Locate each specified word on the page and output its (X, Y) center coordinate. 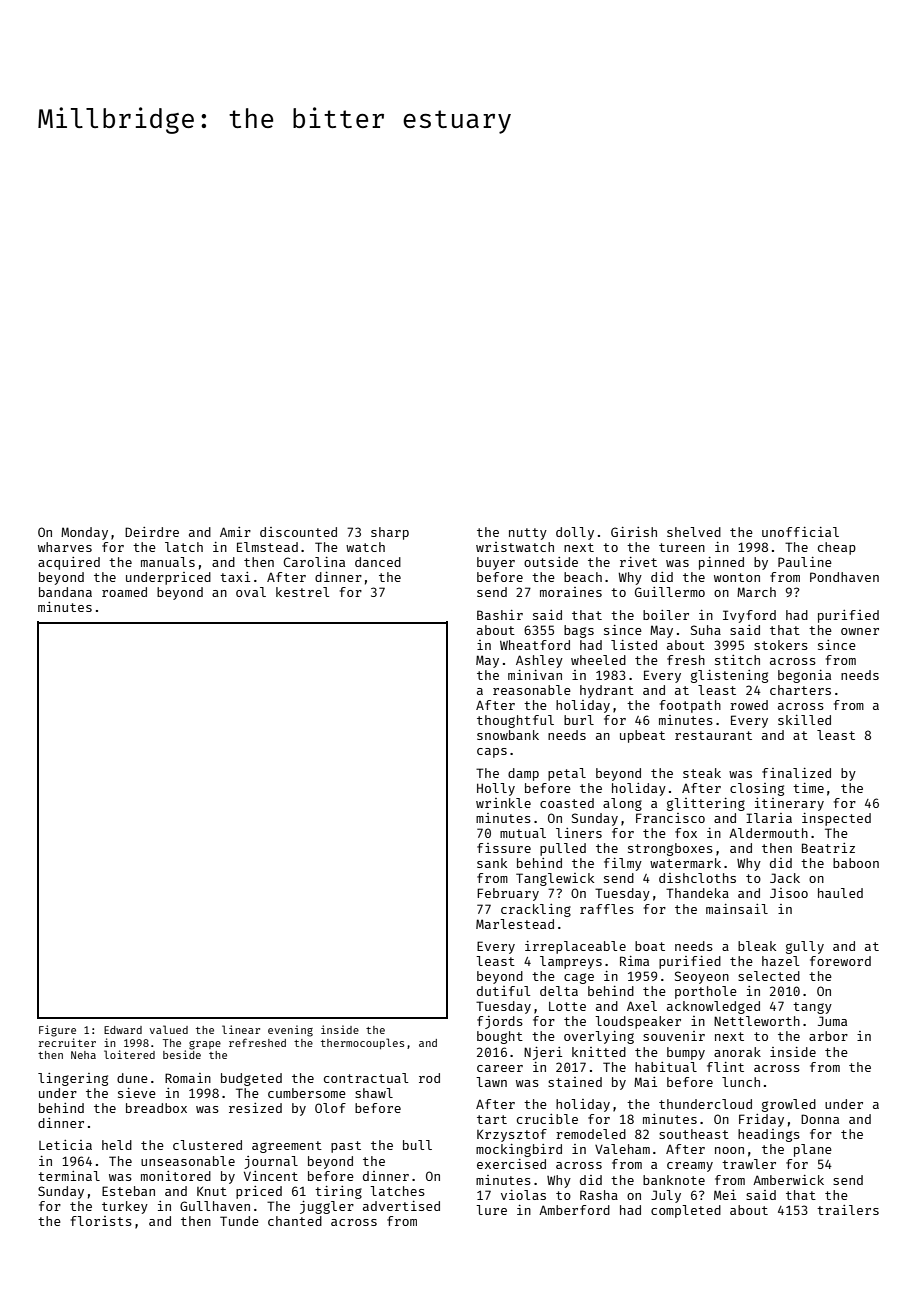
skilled (804, 720)
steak (702, 773)
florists (101, 1221)
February (508, 894)
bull (417, 1145)
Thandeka (697, 893)
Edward (123, 1030)
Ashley (539, 661)
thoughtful (515, 721)
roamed (124, 592)
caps (492, 753)
